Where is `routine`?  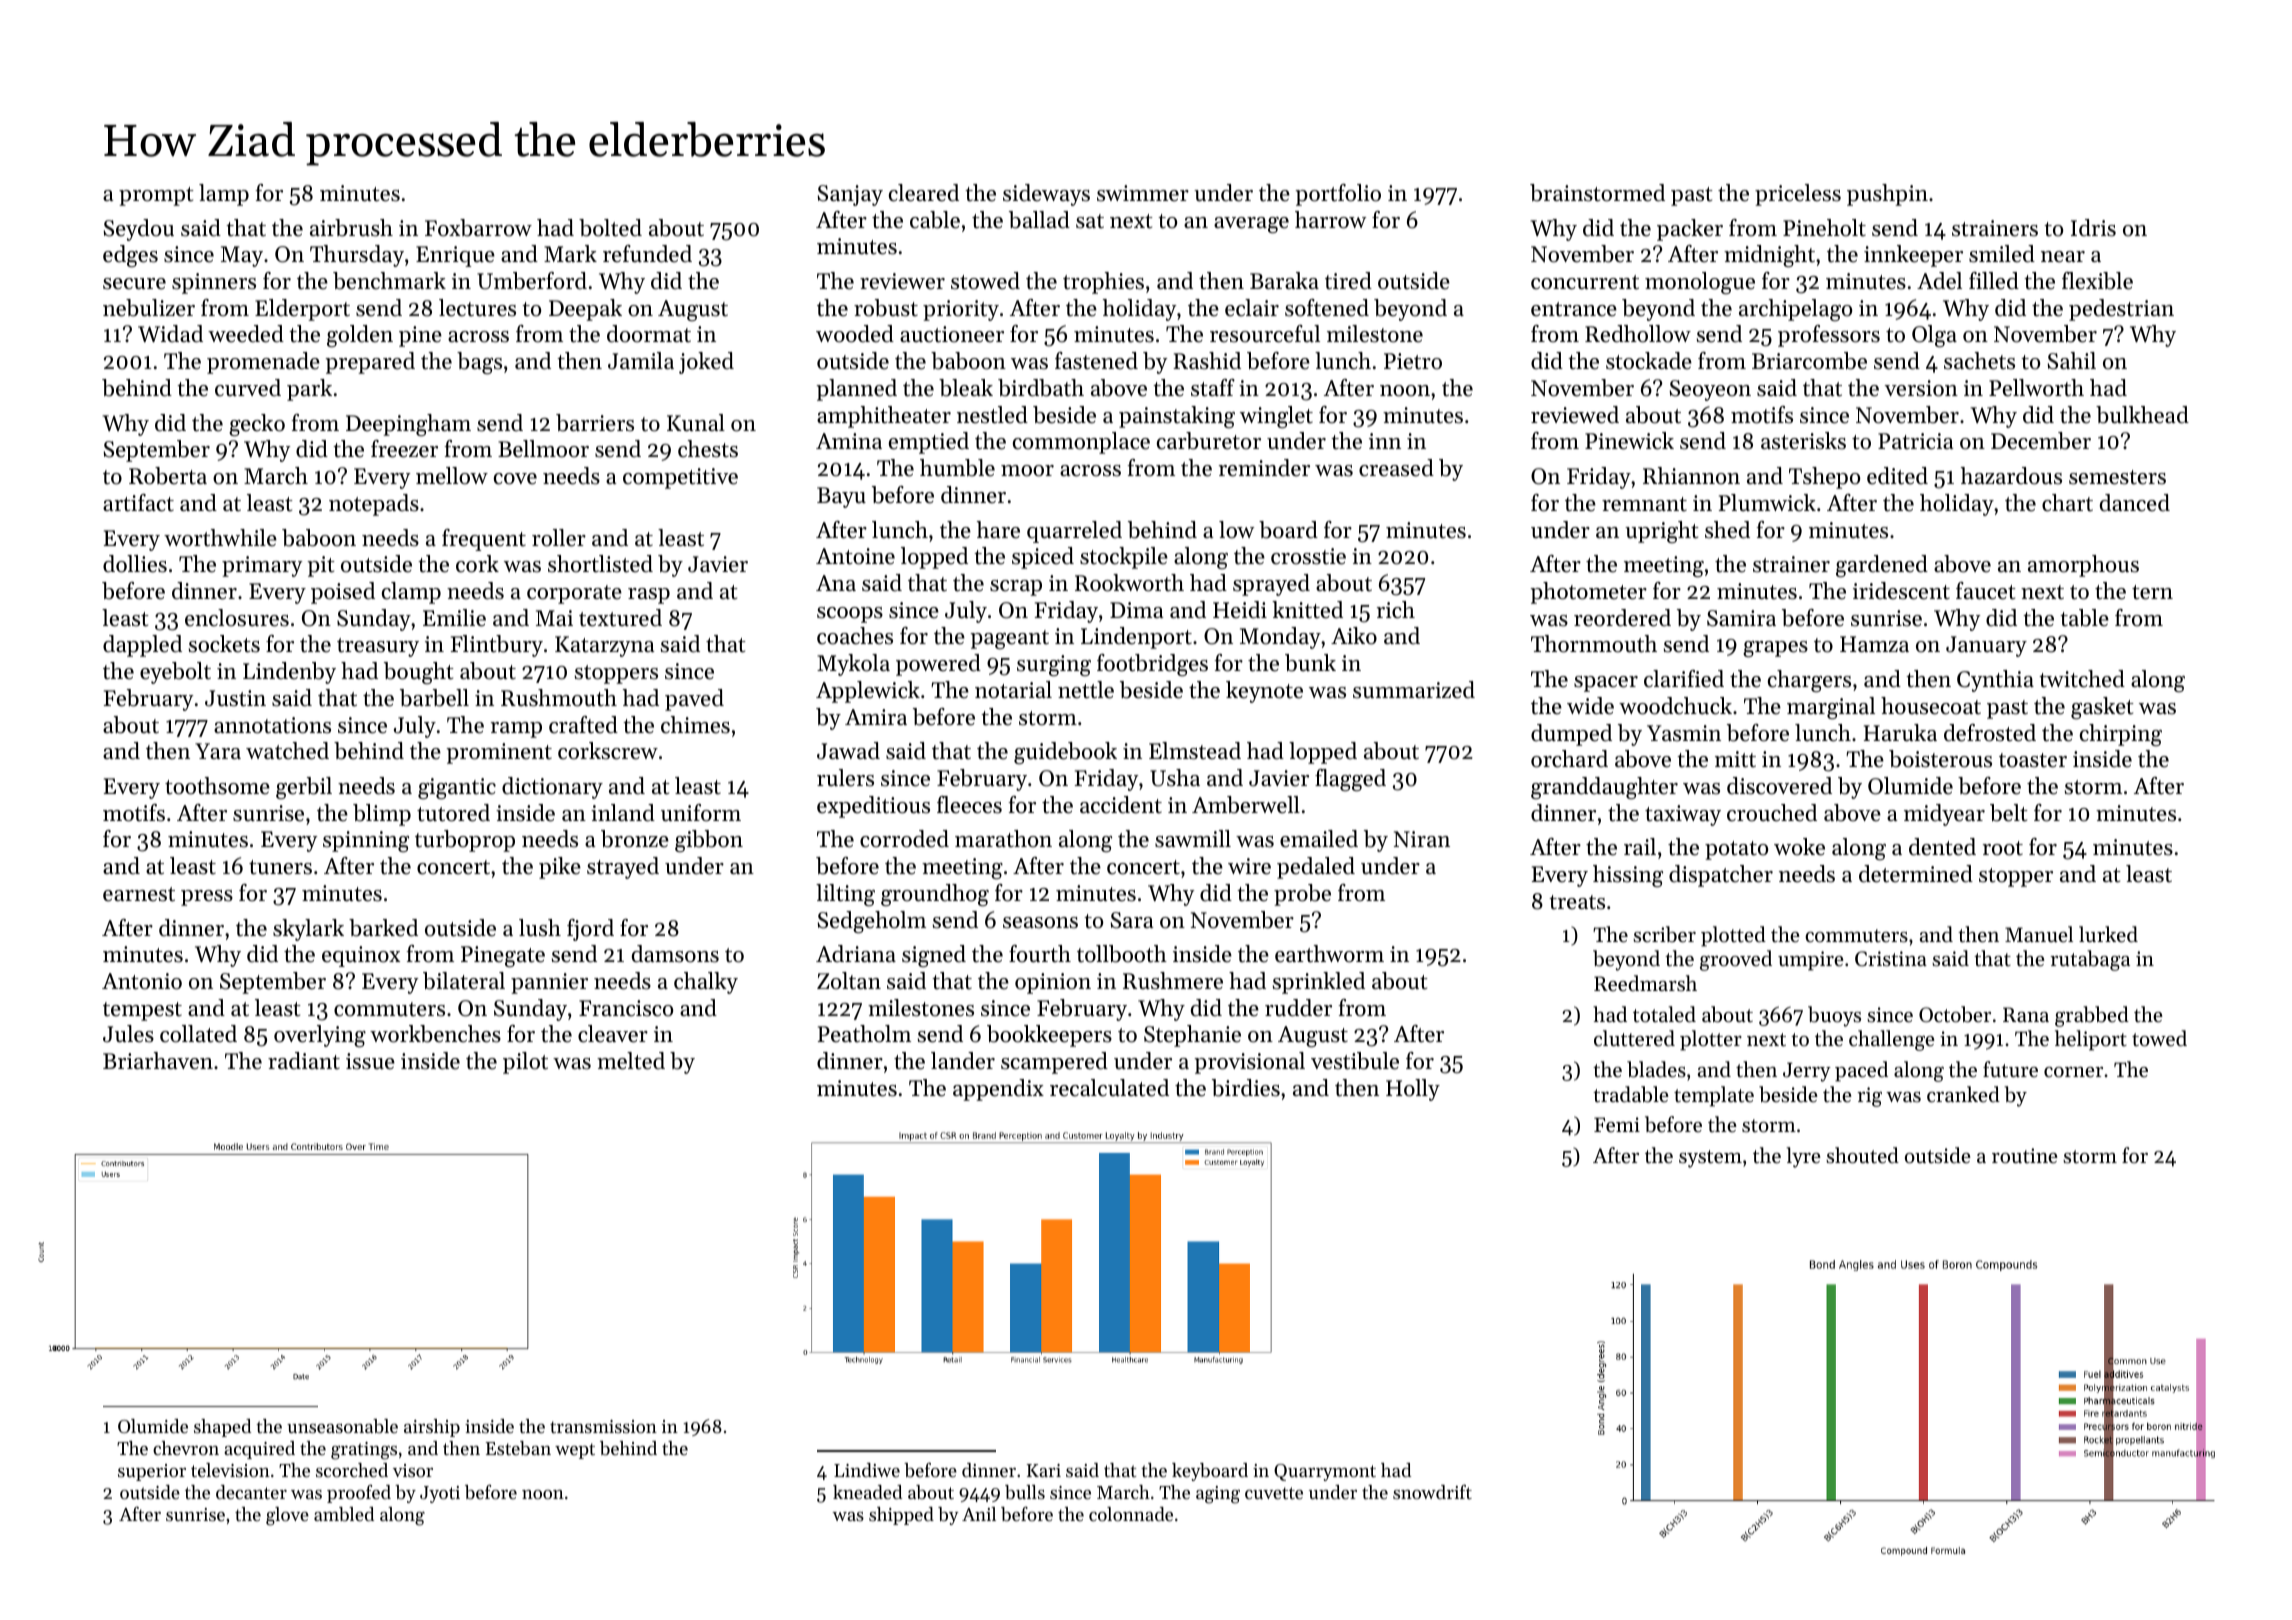
routine is located at coordinates (2025, 1156).
